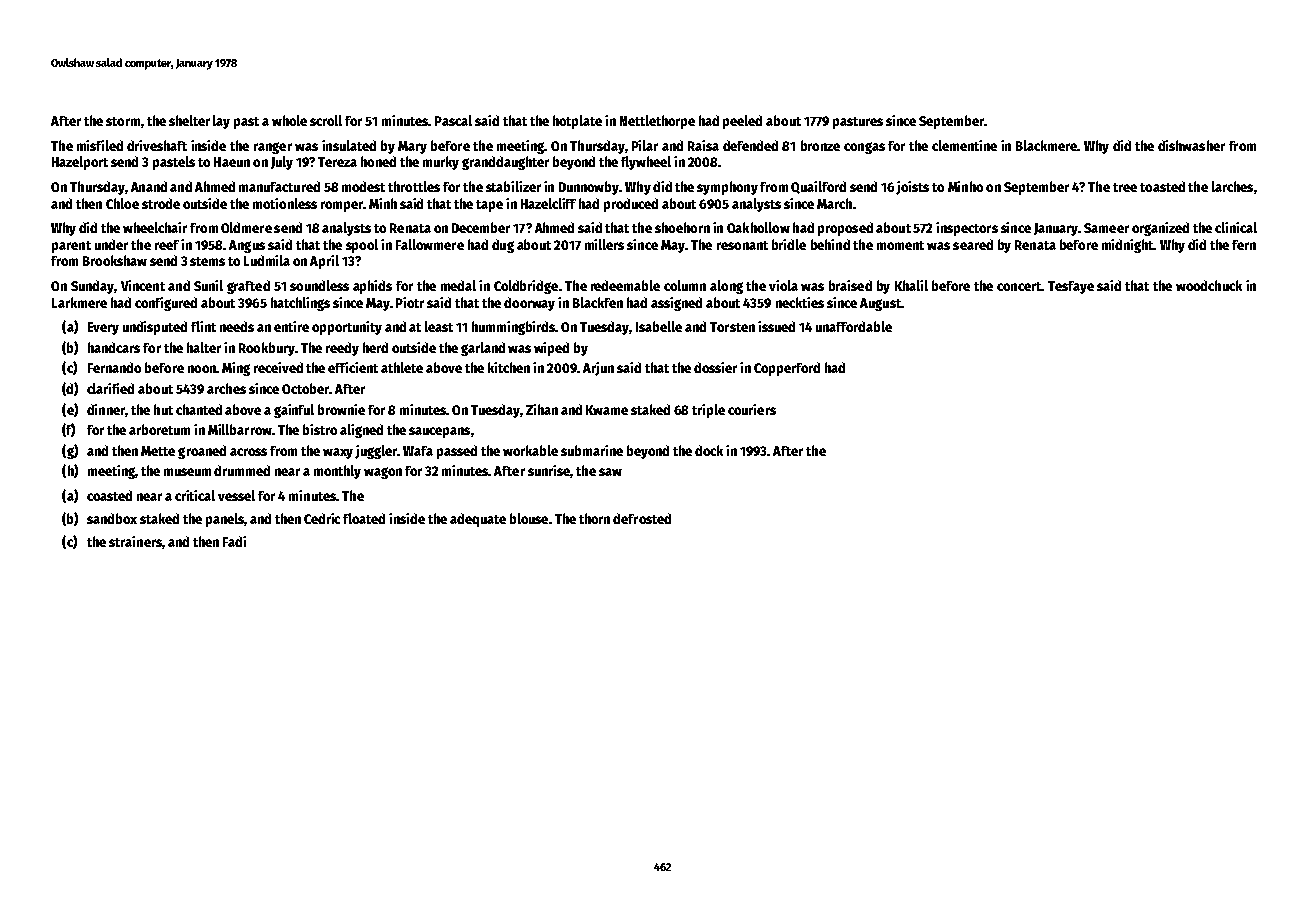 This image has height=924, width=1308. I want to click on woodchuck, so click(1209, 285).
